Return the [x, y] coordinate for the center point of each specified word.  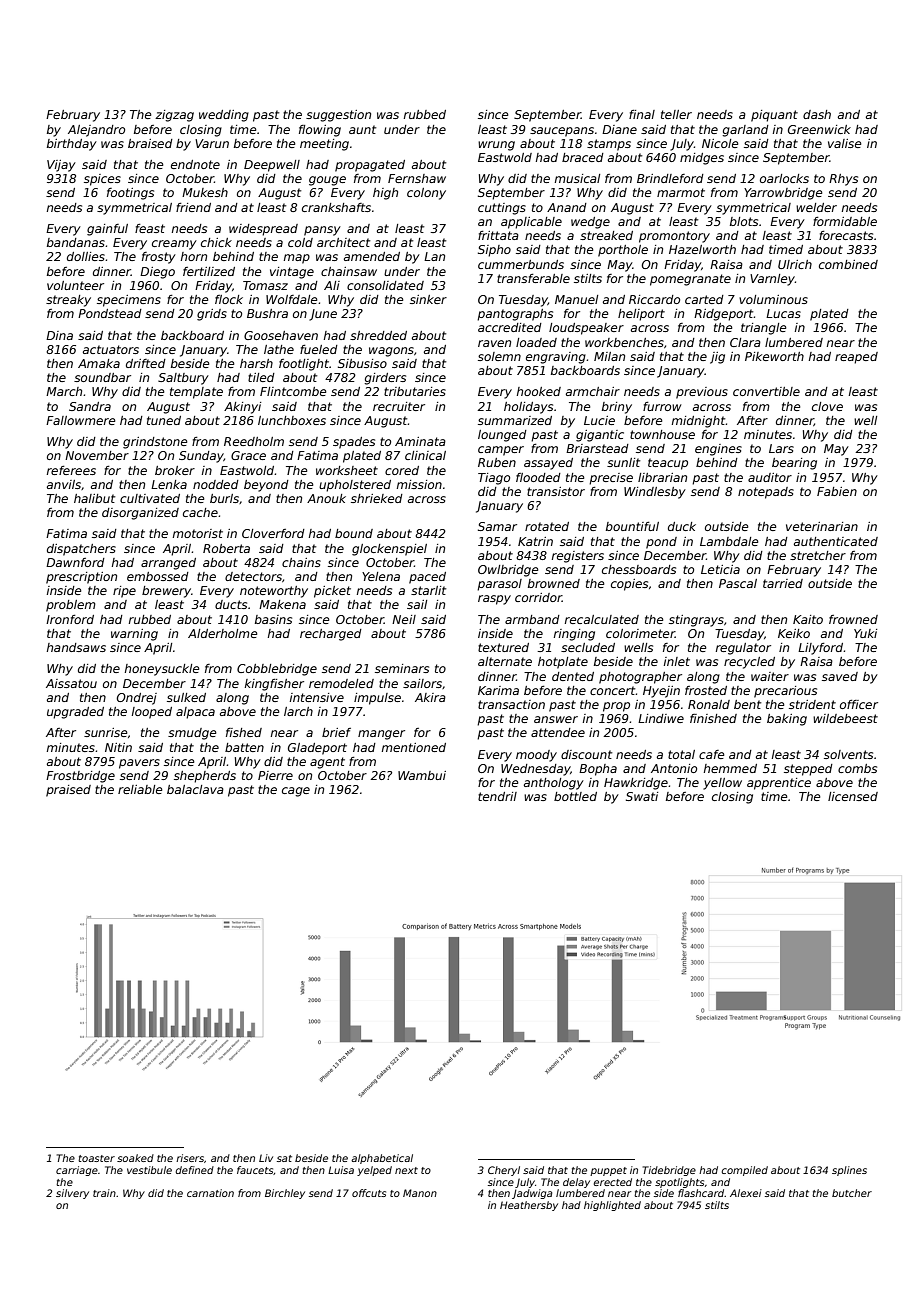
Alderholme [223, 633]
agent [327, 763]
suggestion [338, 116]
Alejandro [96, 131]
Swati [642, 796]
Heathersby [529, 1206]
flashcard [701, 1193]
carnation [210, 1193]
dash [817, 114]
